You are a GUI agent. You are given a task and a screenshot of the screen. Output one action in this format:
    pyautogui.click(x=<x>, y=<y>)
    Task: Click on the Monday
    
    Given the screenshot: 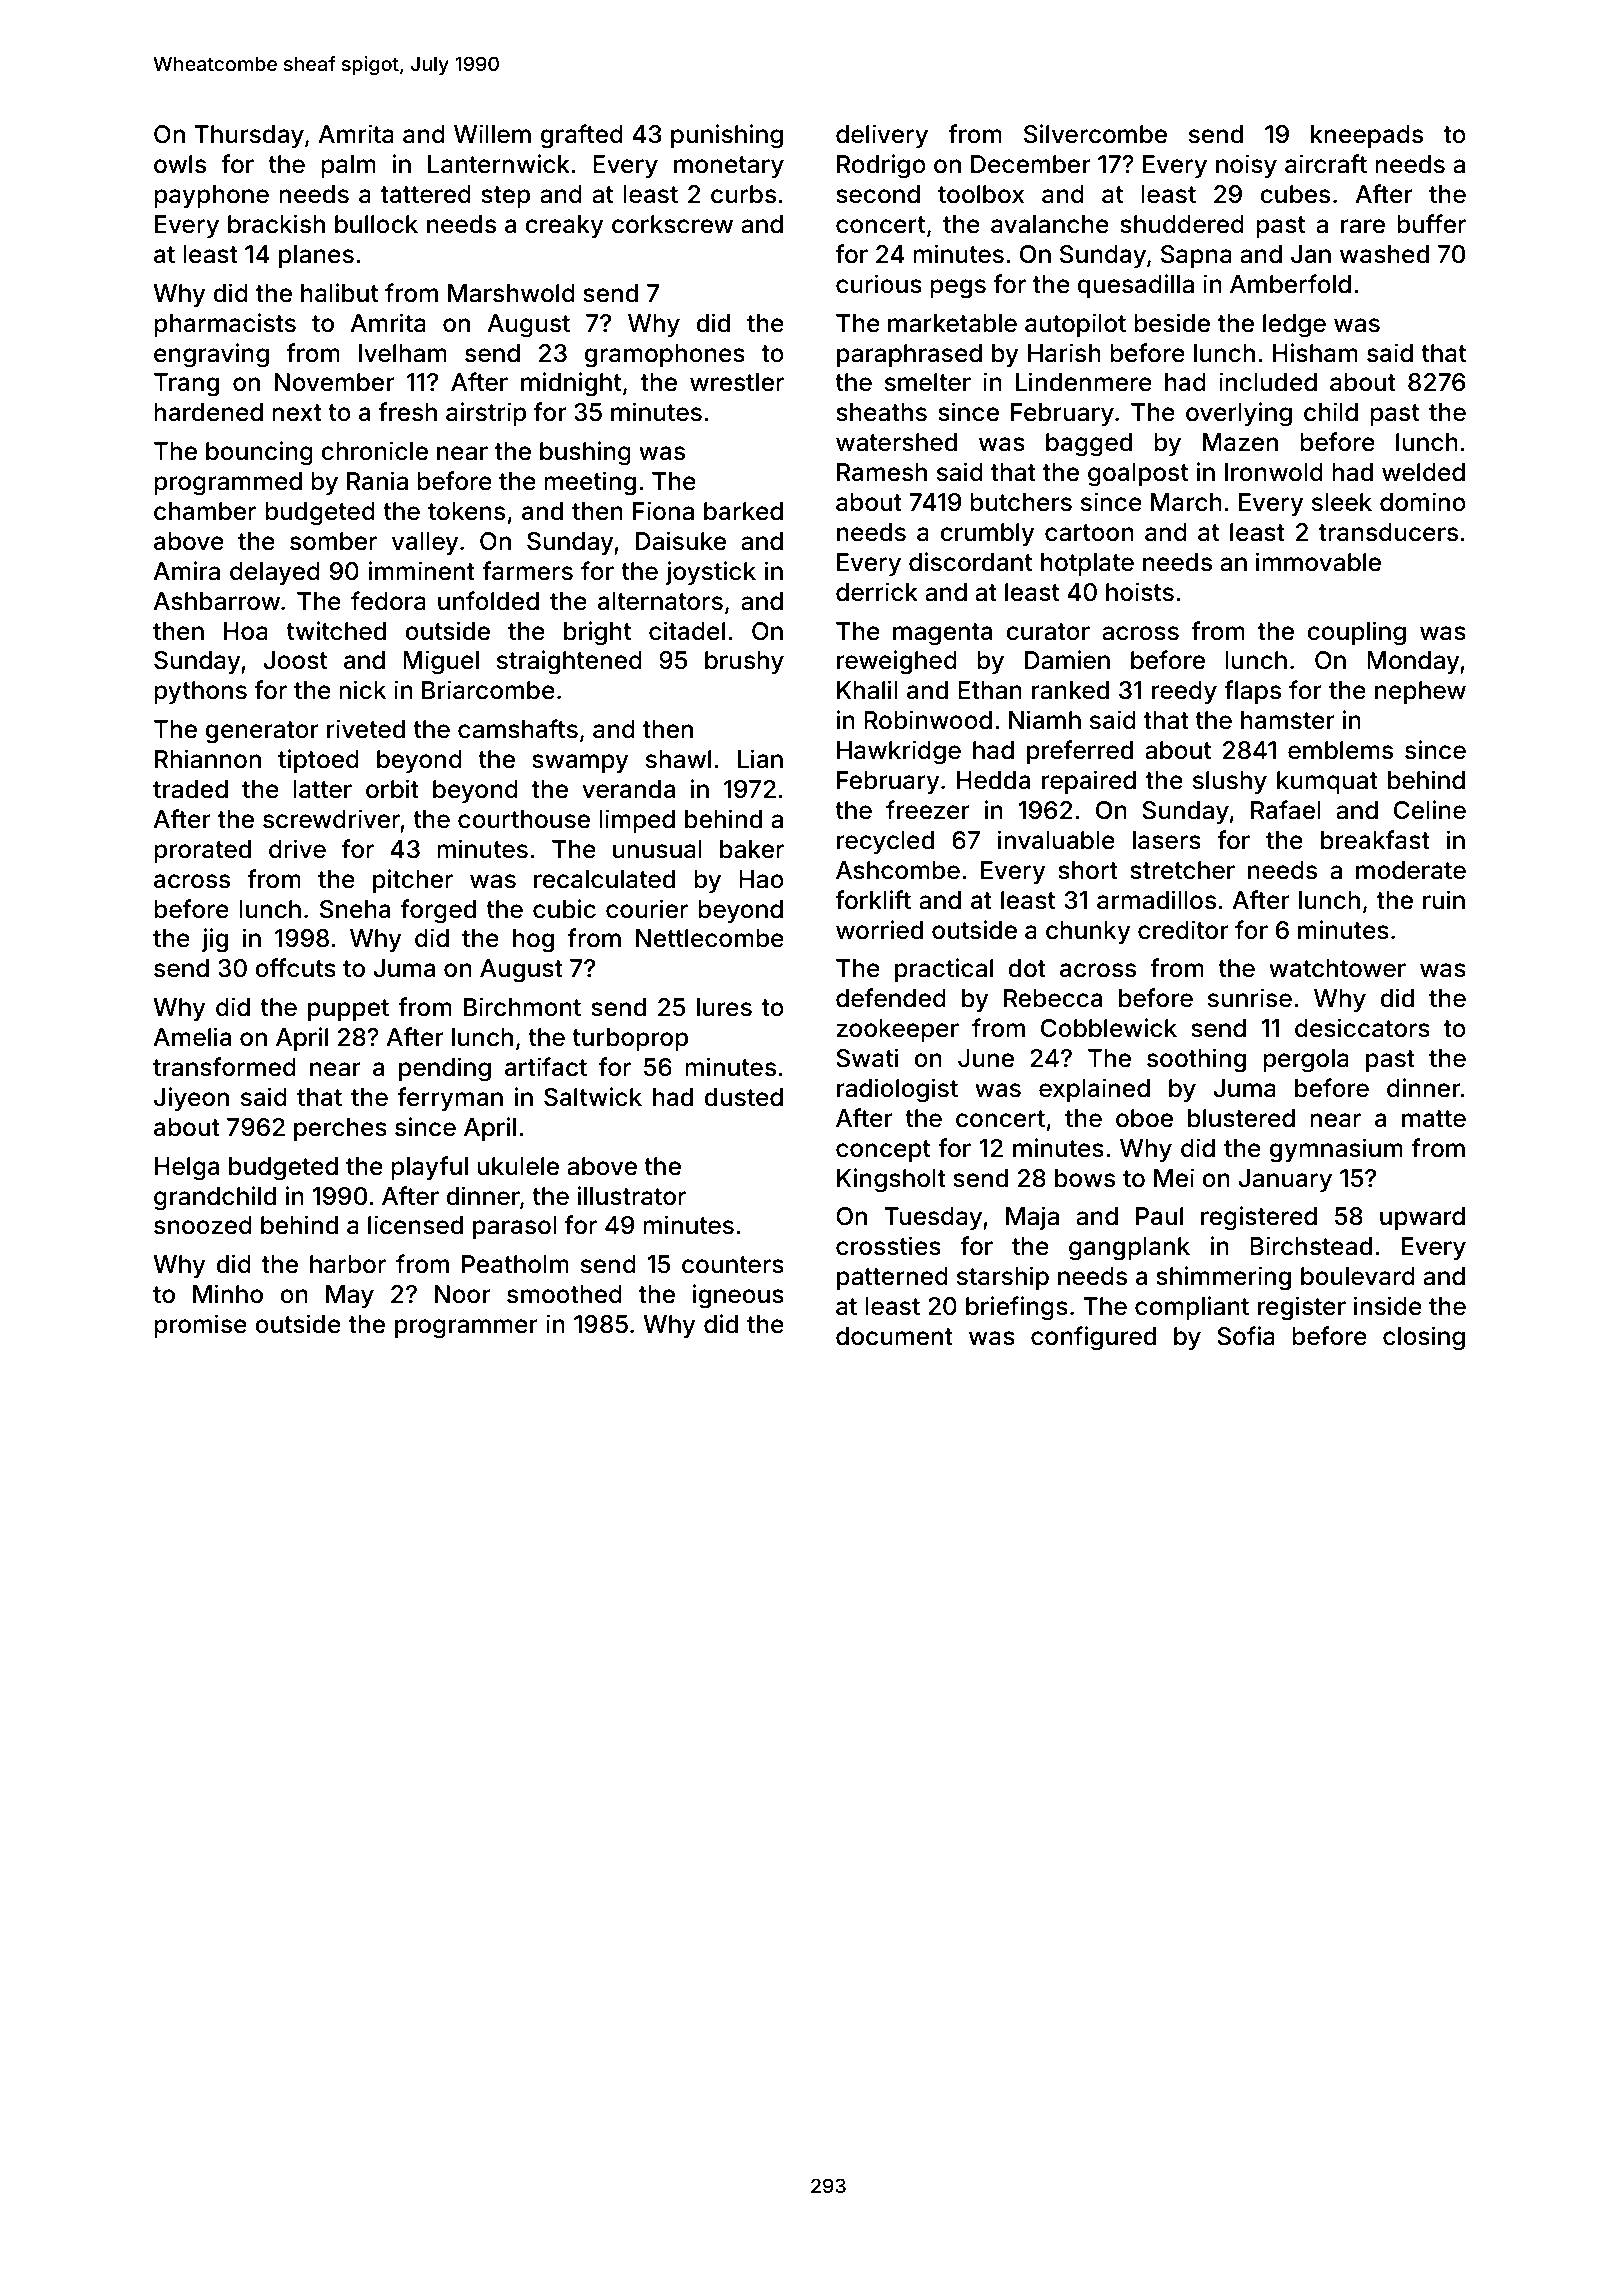 What is the action you would take?
    pyautogui.click(x=1413, y=662)
